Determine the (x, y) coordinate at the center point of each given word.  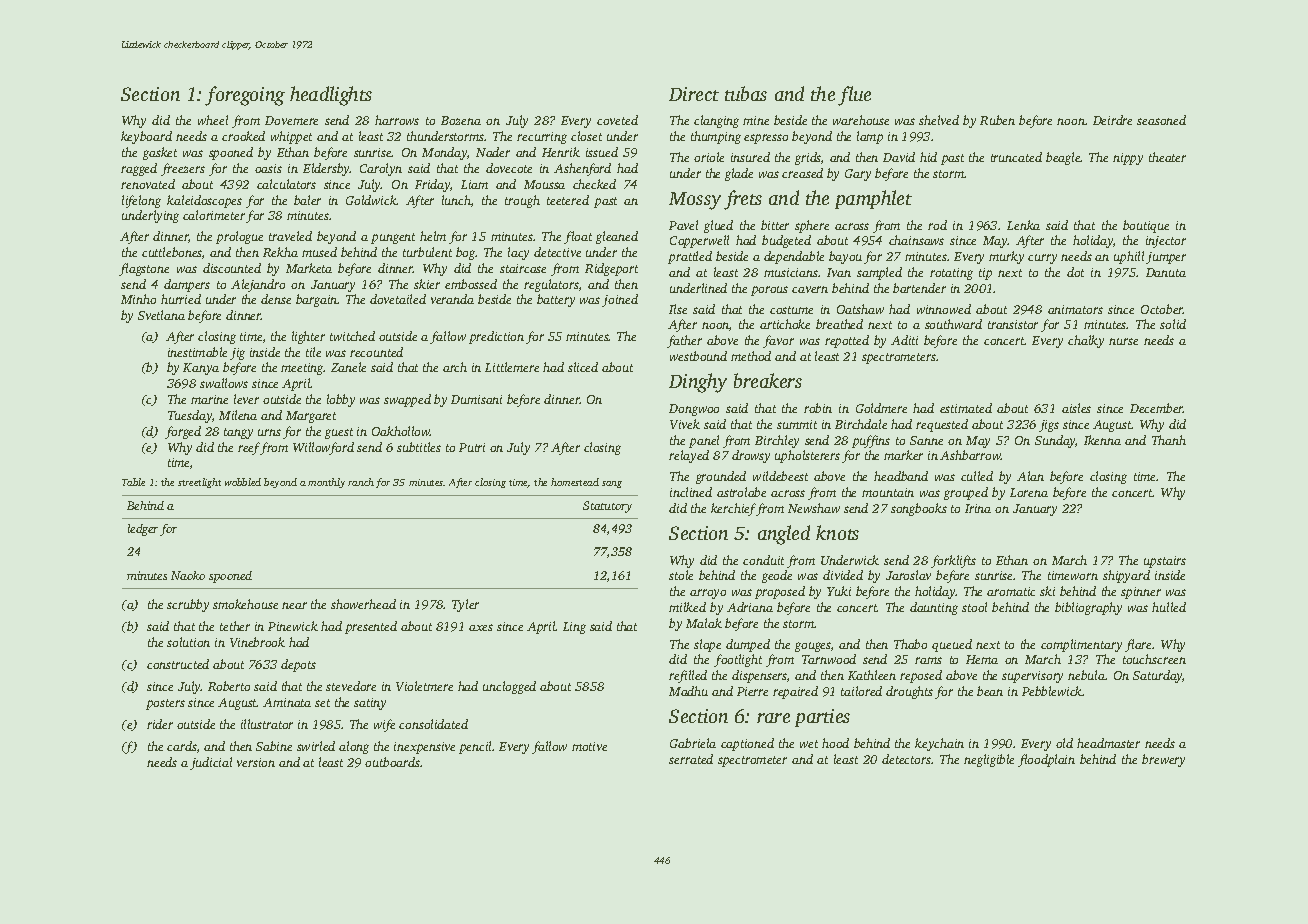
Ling (574, 628)
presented (371, 627)
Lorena (1029, 492)
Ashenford (582, 169)
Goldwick (371, 200)
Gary (858, 175)
